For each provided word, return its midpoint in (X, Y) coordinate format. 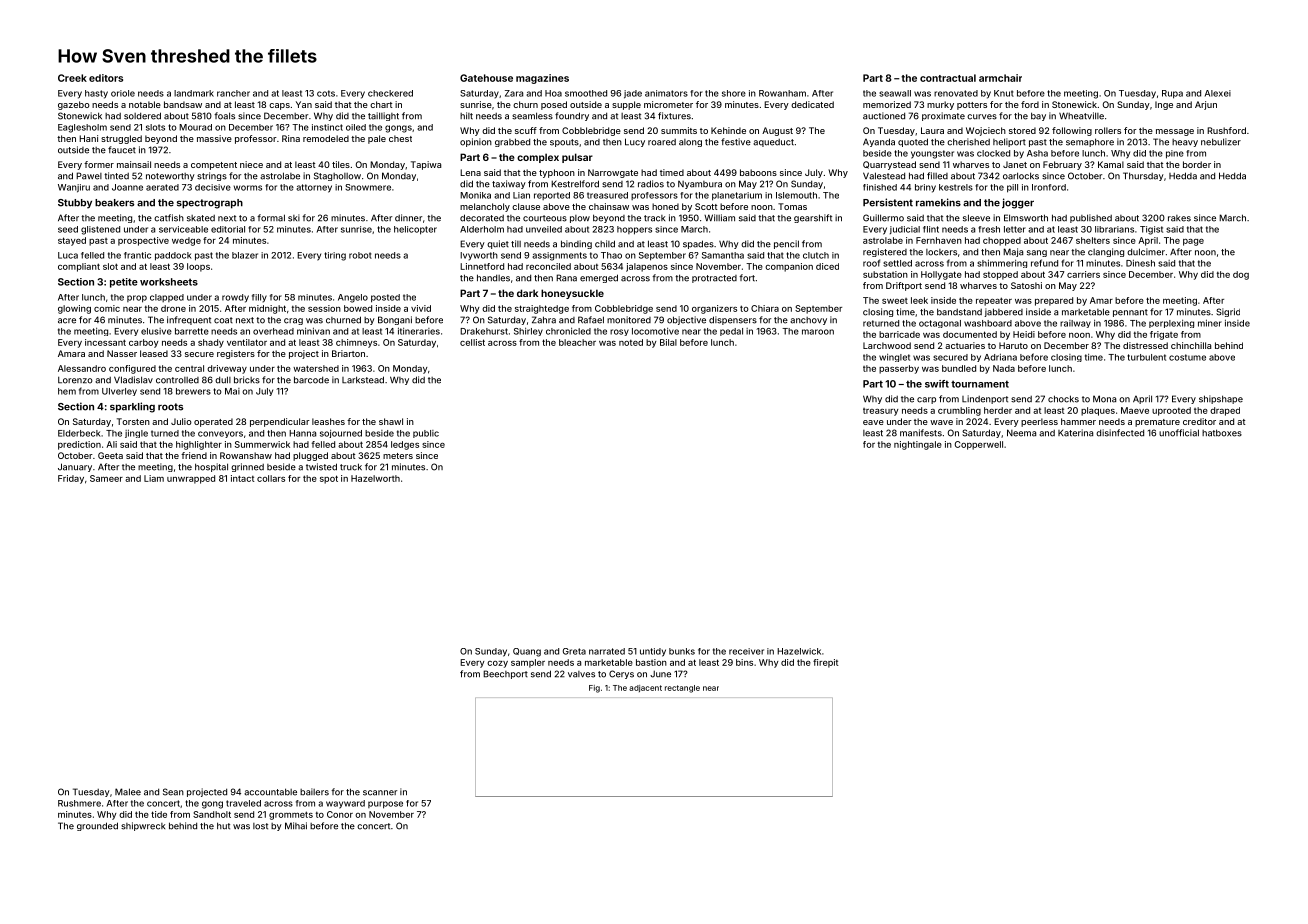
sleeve (976, 218)
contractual (948, 78)
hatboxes (1222, 433)
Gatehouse (486, 78)
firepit (826, 663)
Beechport (505, 674)
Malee (128, 792)
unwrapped (191, 479)
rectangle (682, 689)
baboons (758, 172)
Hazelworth (375, 478)
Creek (72, 78)
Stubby (75, 204)
